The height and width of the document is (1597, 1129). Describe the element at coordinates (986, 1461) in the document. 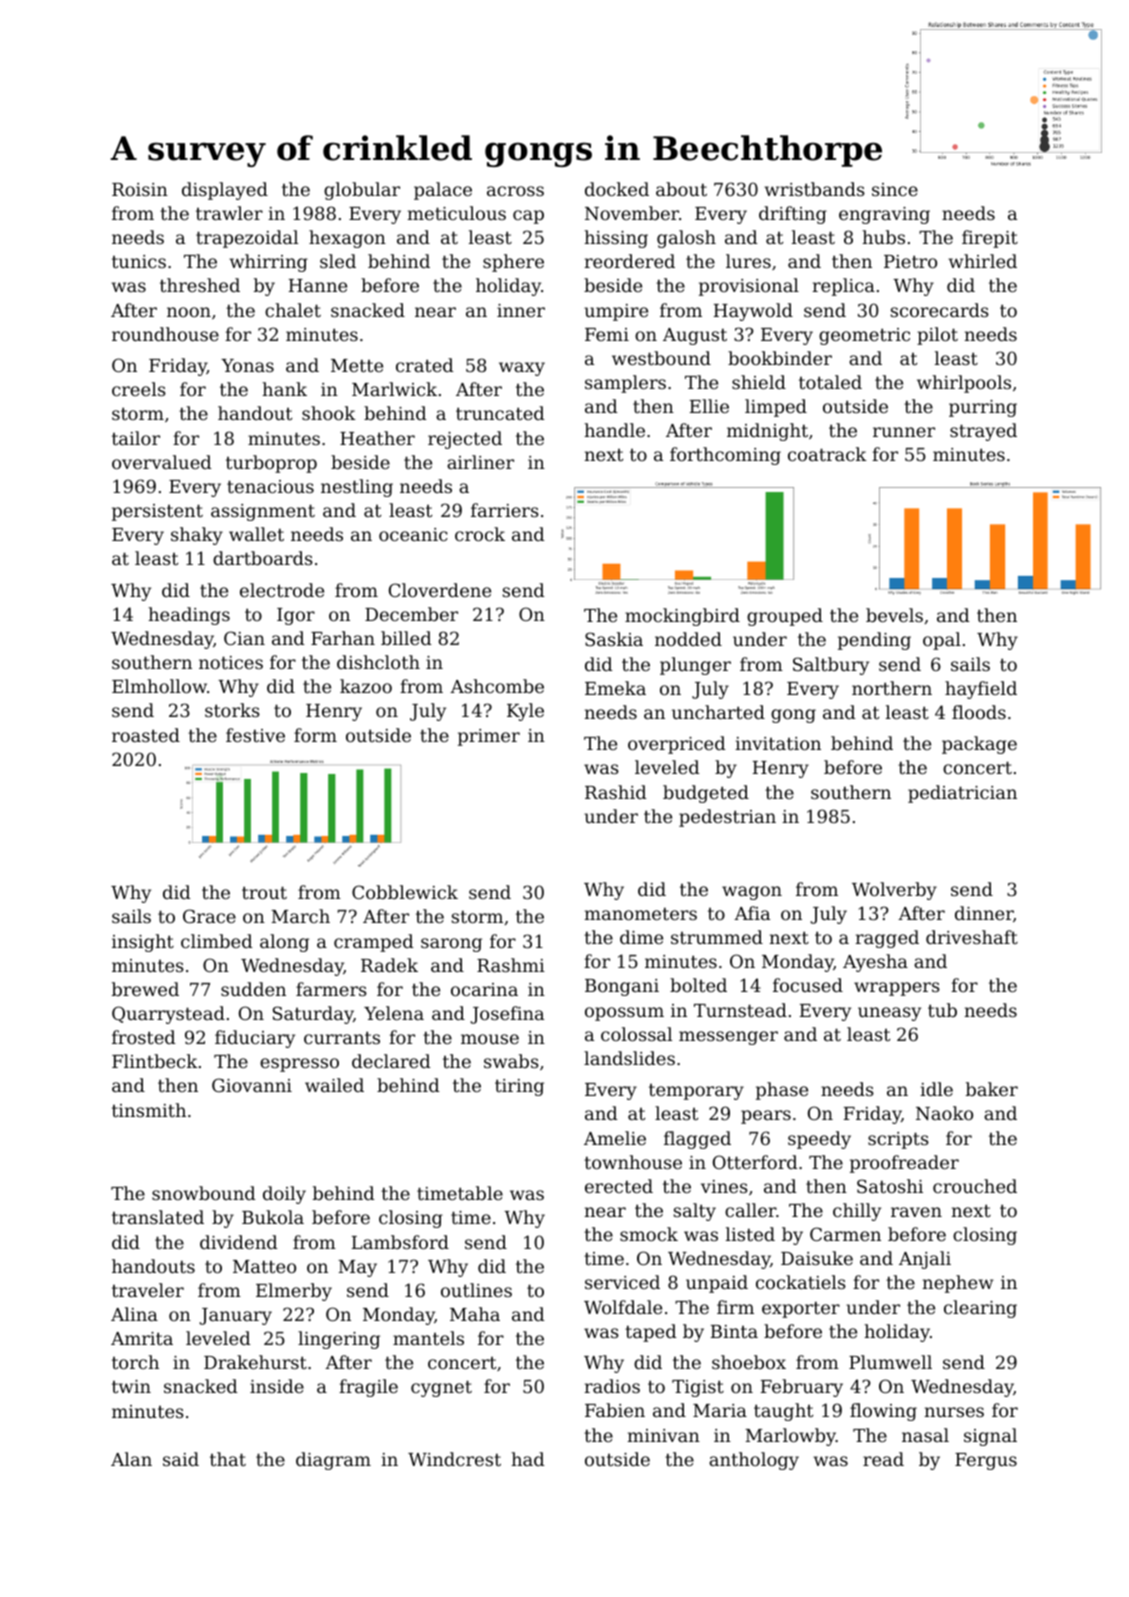

I see `Fergus` at that location.
